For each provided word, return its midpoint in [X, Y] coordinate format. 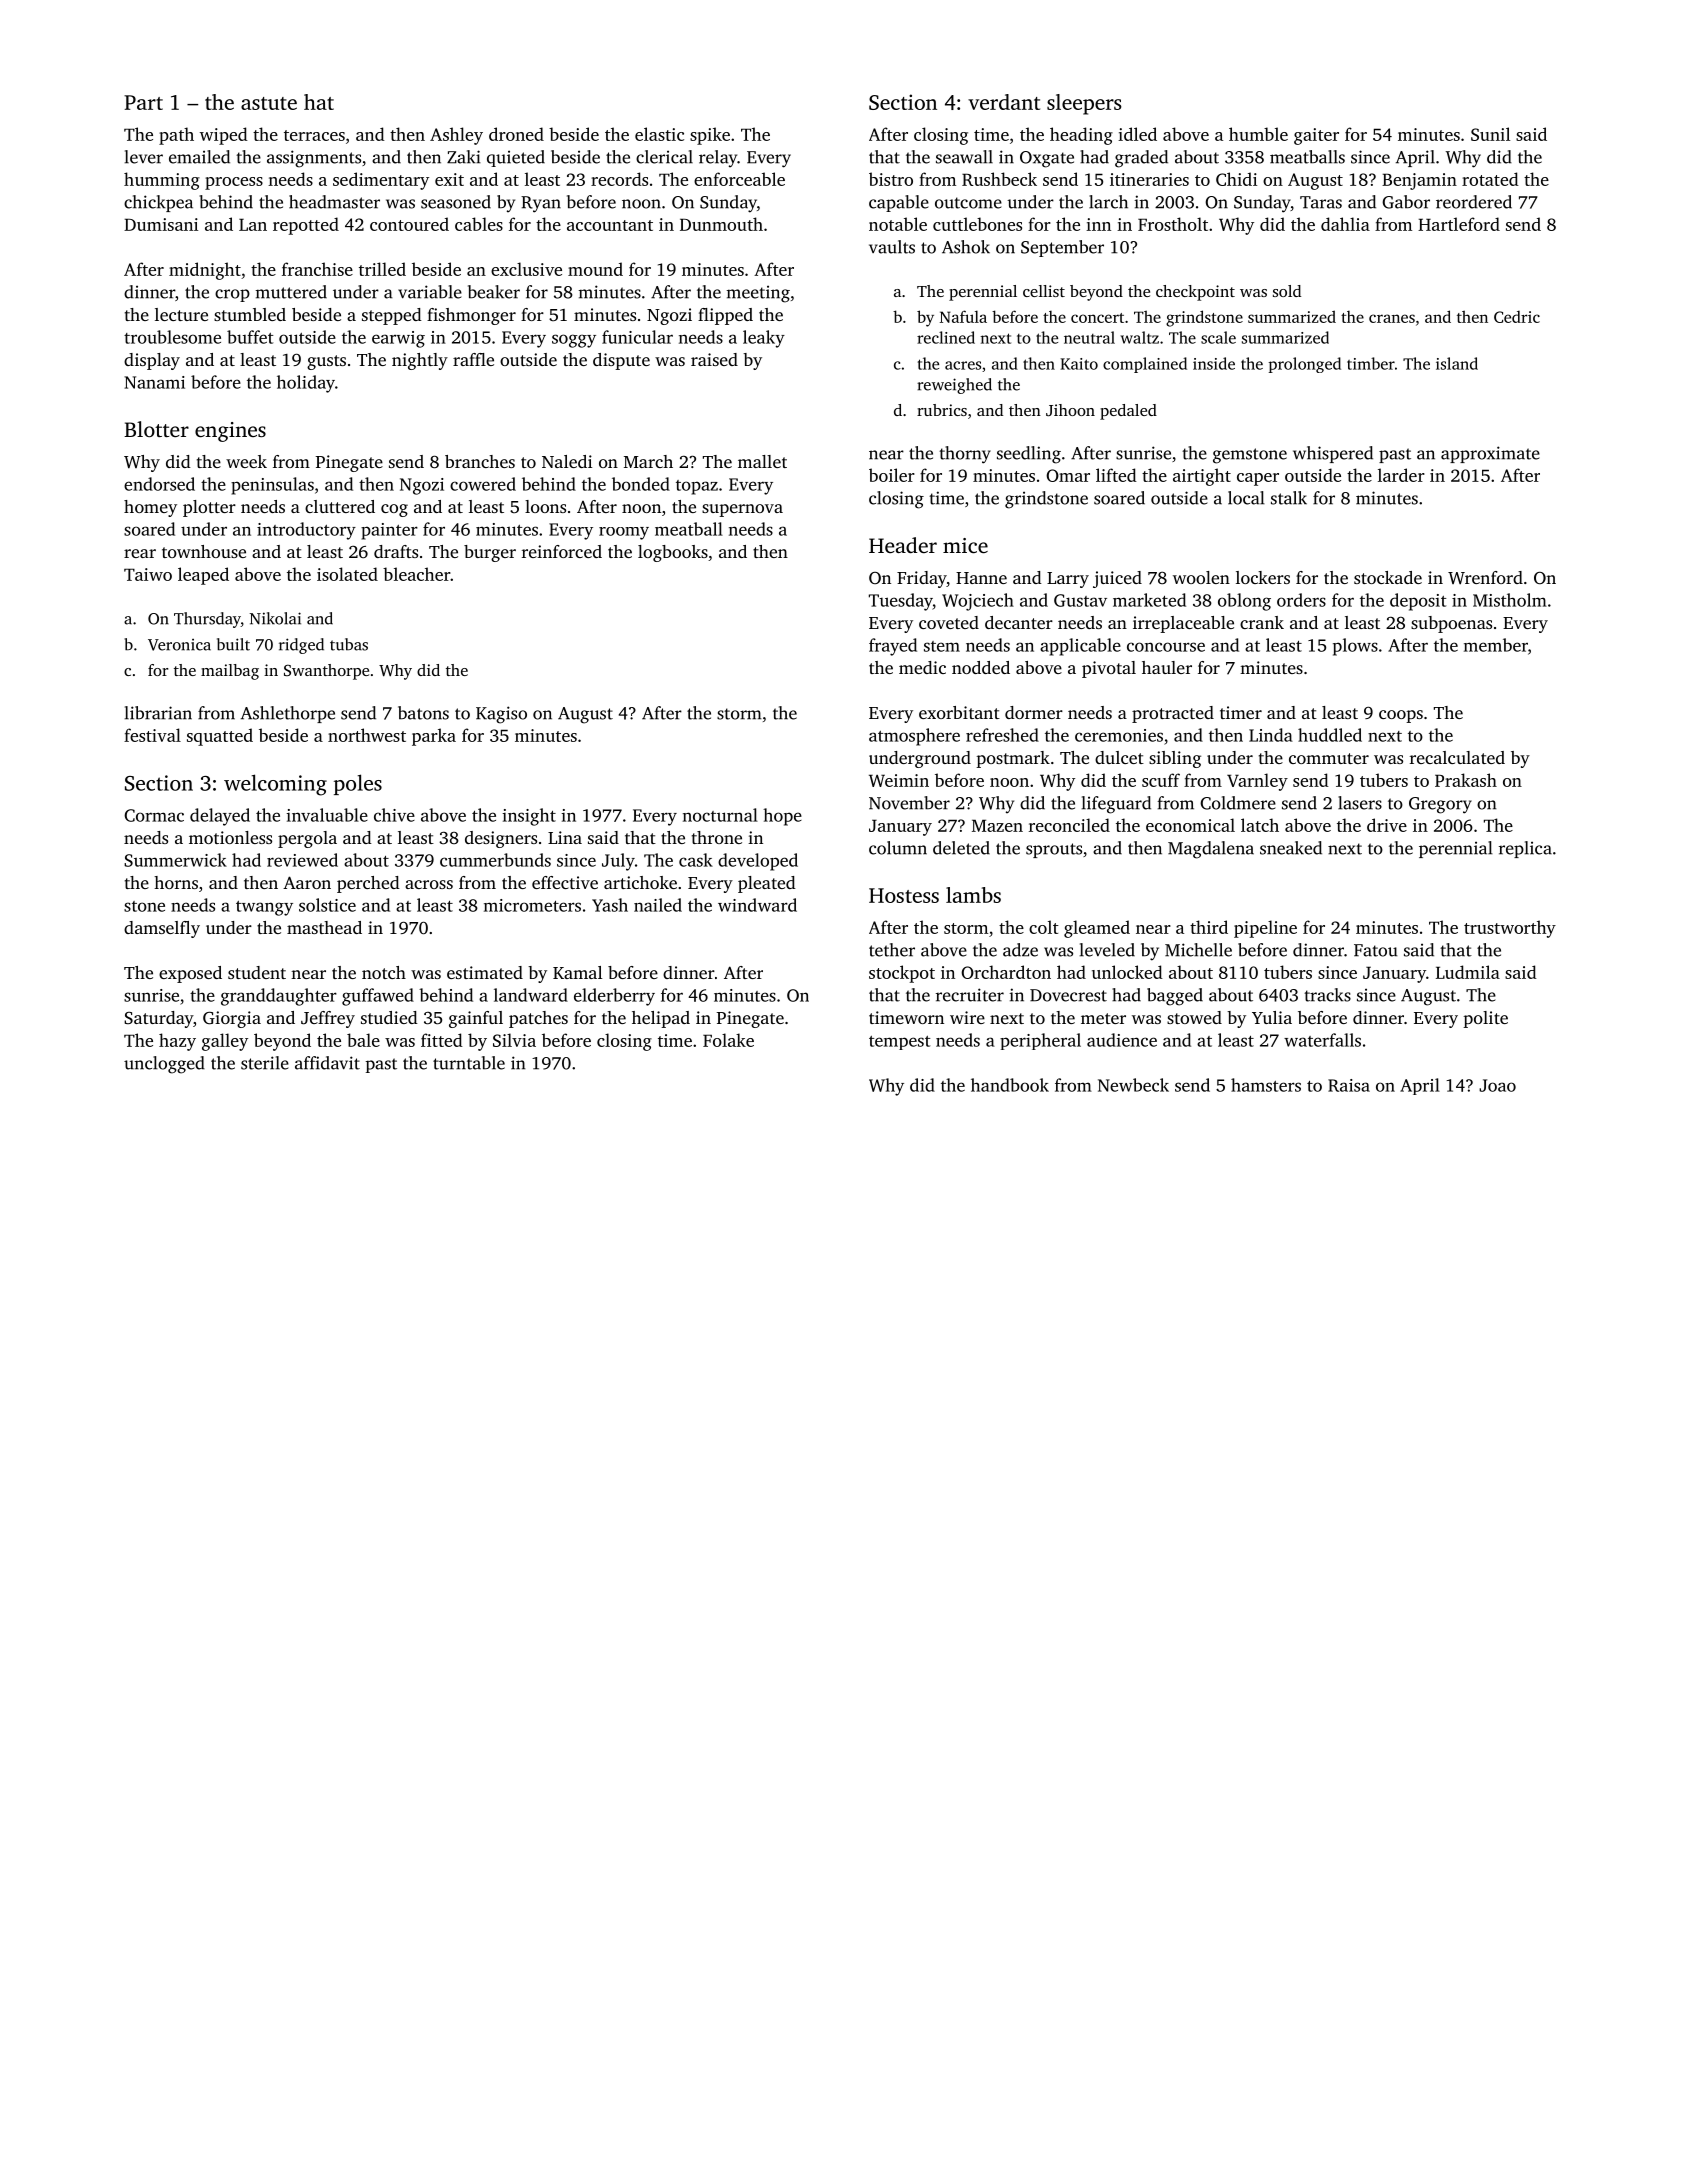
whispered [1333, 454]
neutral [1089, 337]
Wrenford [1485, 578]
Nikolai [275, 618]
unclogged [164, 1065]
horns [176, 882]
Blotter [156, 429]
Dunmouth [721, 224]
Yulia [1272, 1017]
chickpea [158, 203]
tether [892, 950]
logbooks [673, 553]
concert [1097, 318]
